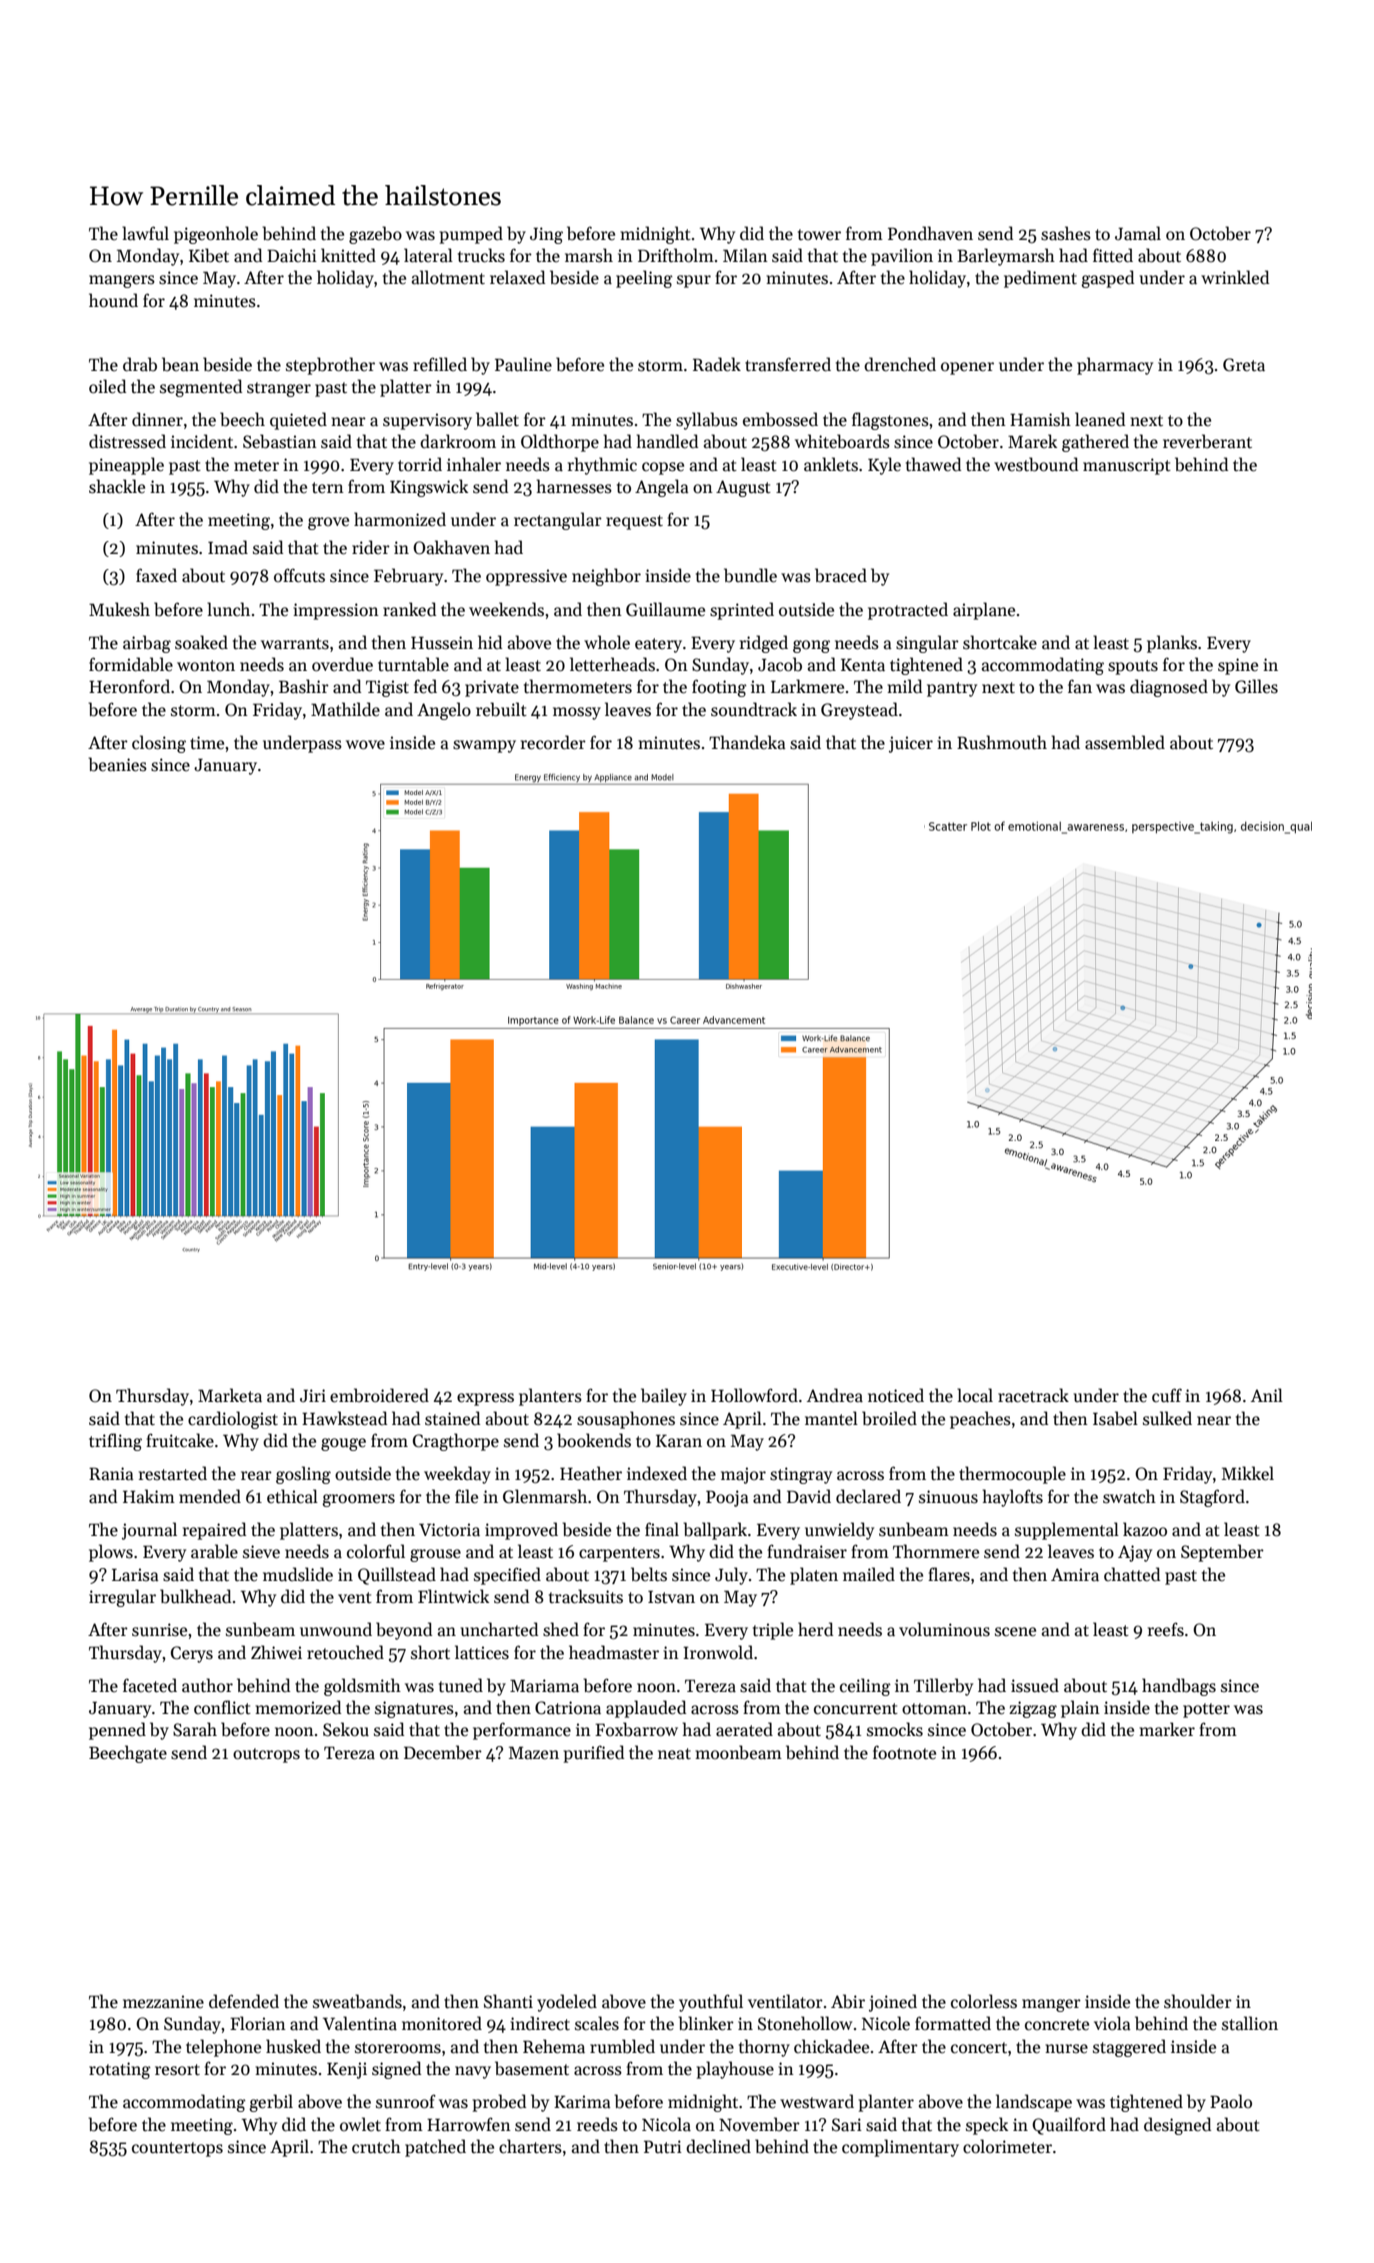  Describe the element at coordinates (1069, 2126) in the screenshot. I see `Quailford` at that location.
